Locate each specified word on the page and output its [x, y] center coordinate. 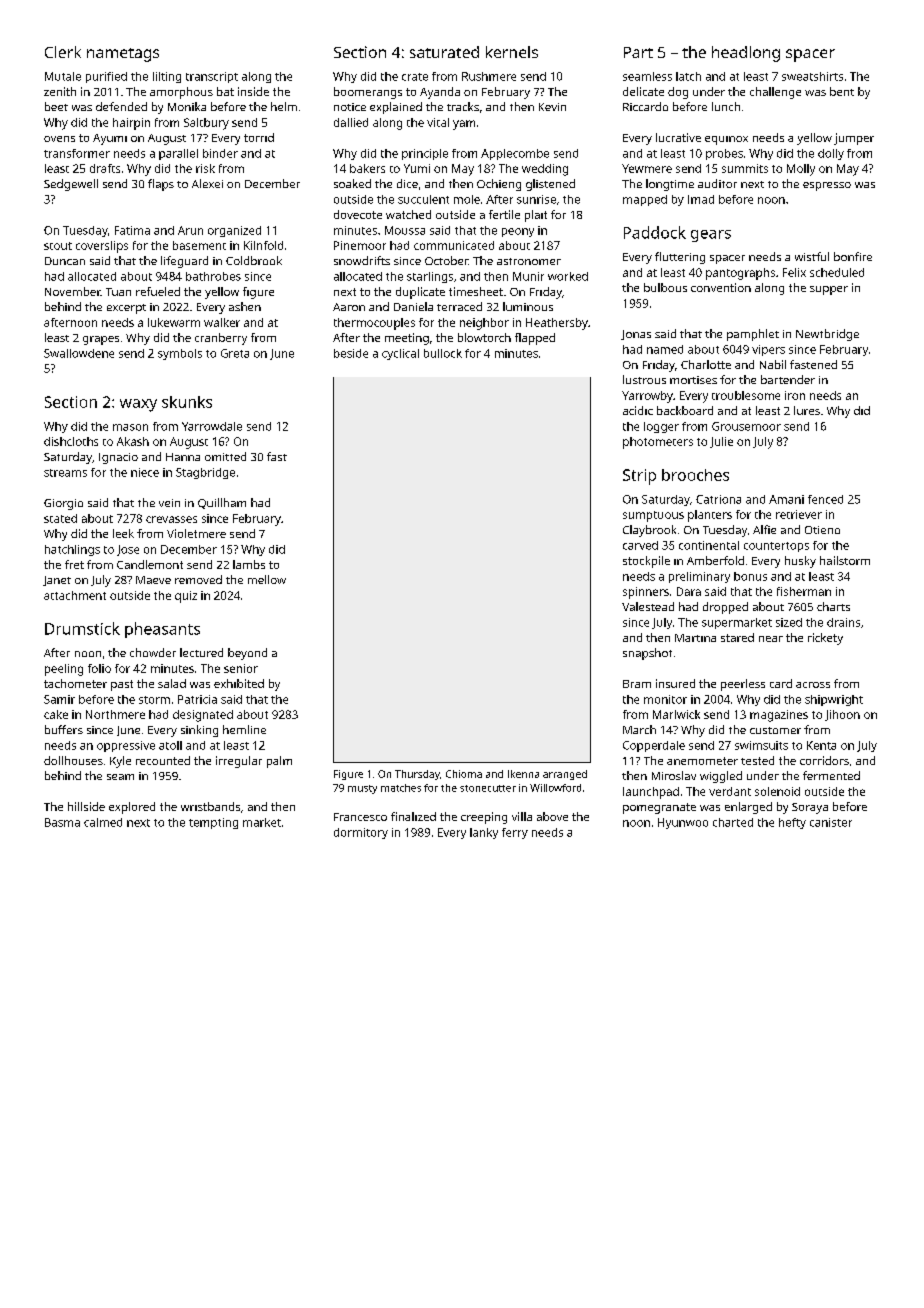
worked [568, 276]
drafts [105, 168]
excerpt [126, 309]
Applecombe [515, 154]
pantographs [740, 274]
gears [711, 236]
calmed [103, 822]
